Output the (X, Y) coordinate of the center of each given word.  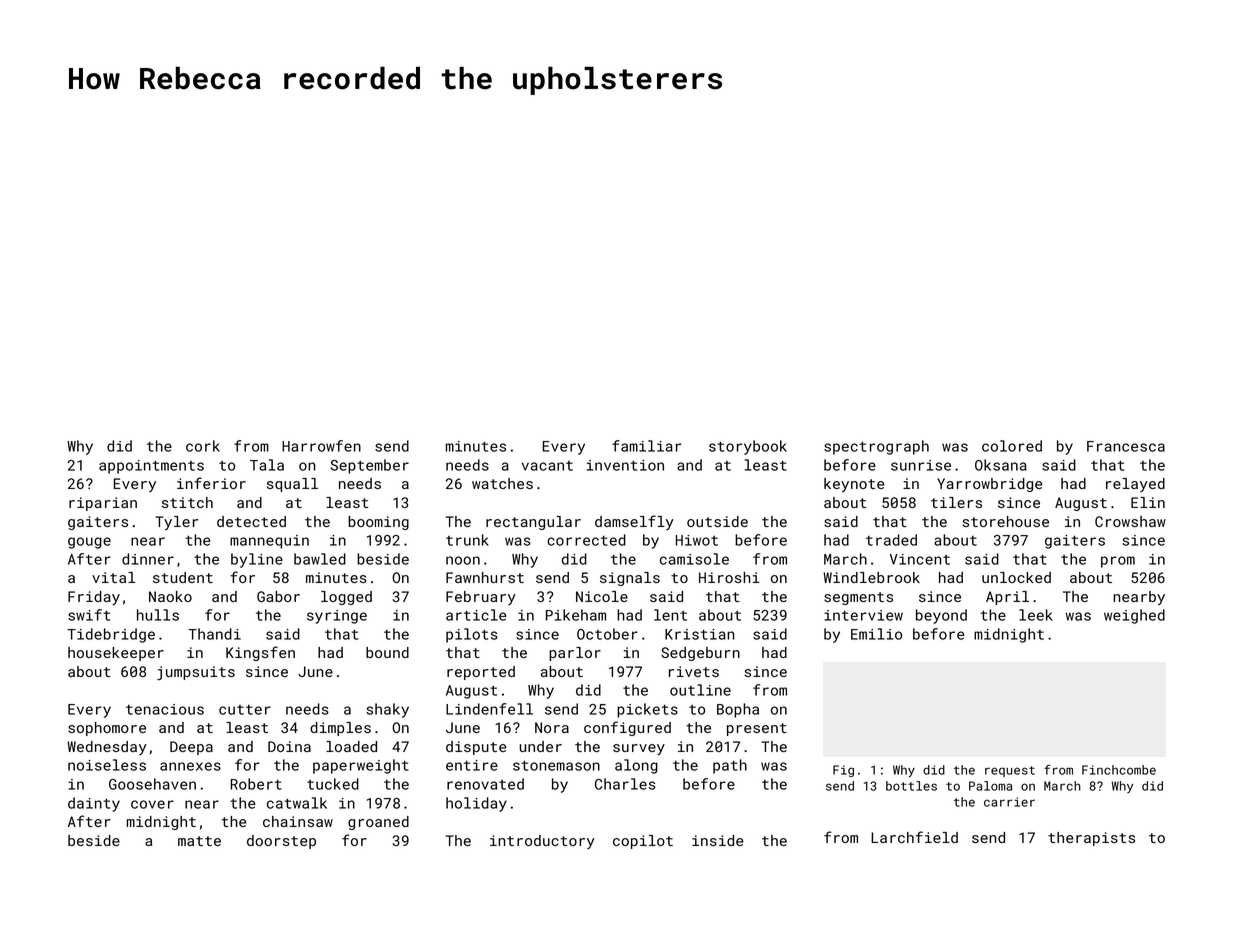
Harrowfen (321, 446)
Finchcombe (1119, 770)
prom (1118, 562)
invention (625, 465)
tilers (956, 502)
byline (257, 560)
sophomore (107, 729)
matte (199, 841)
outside (717, 521)
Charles (625, 784)
